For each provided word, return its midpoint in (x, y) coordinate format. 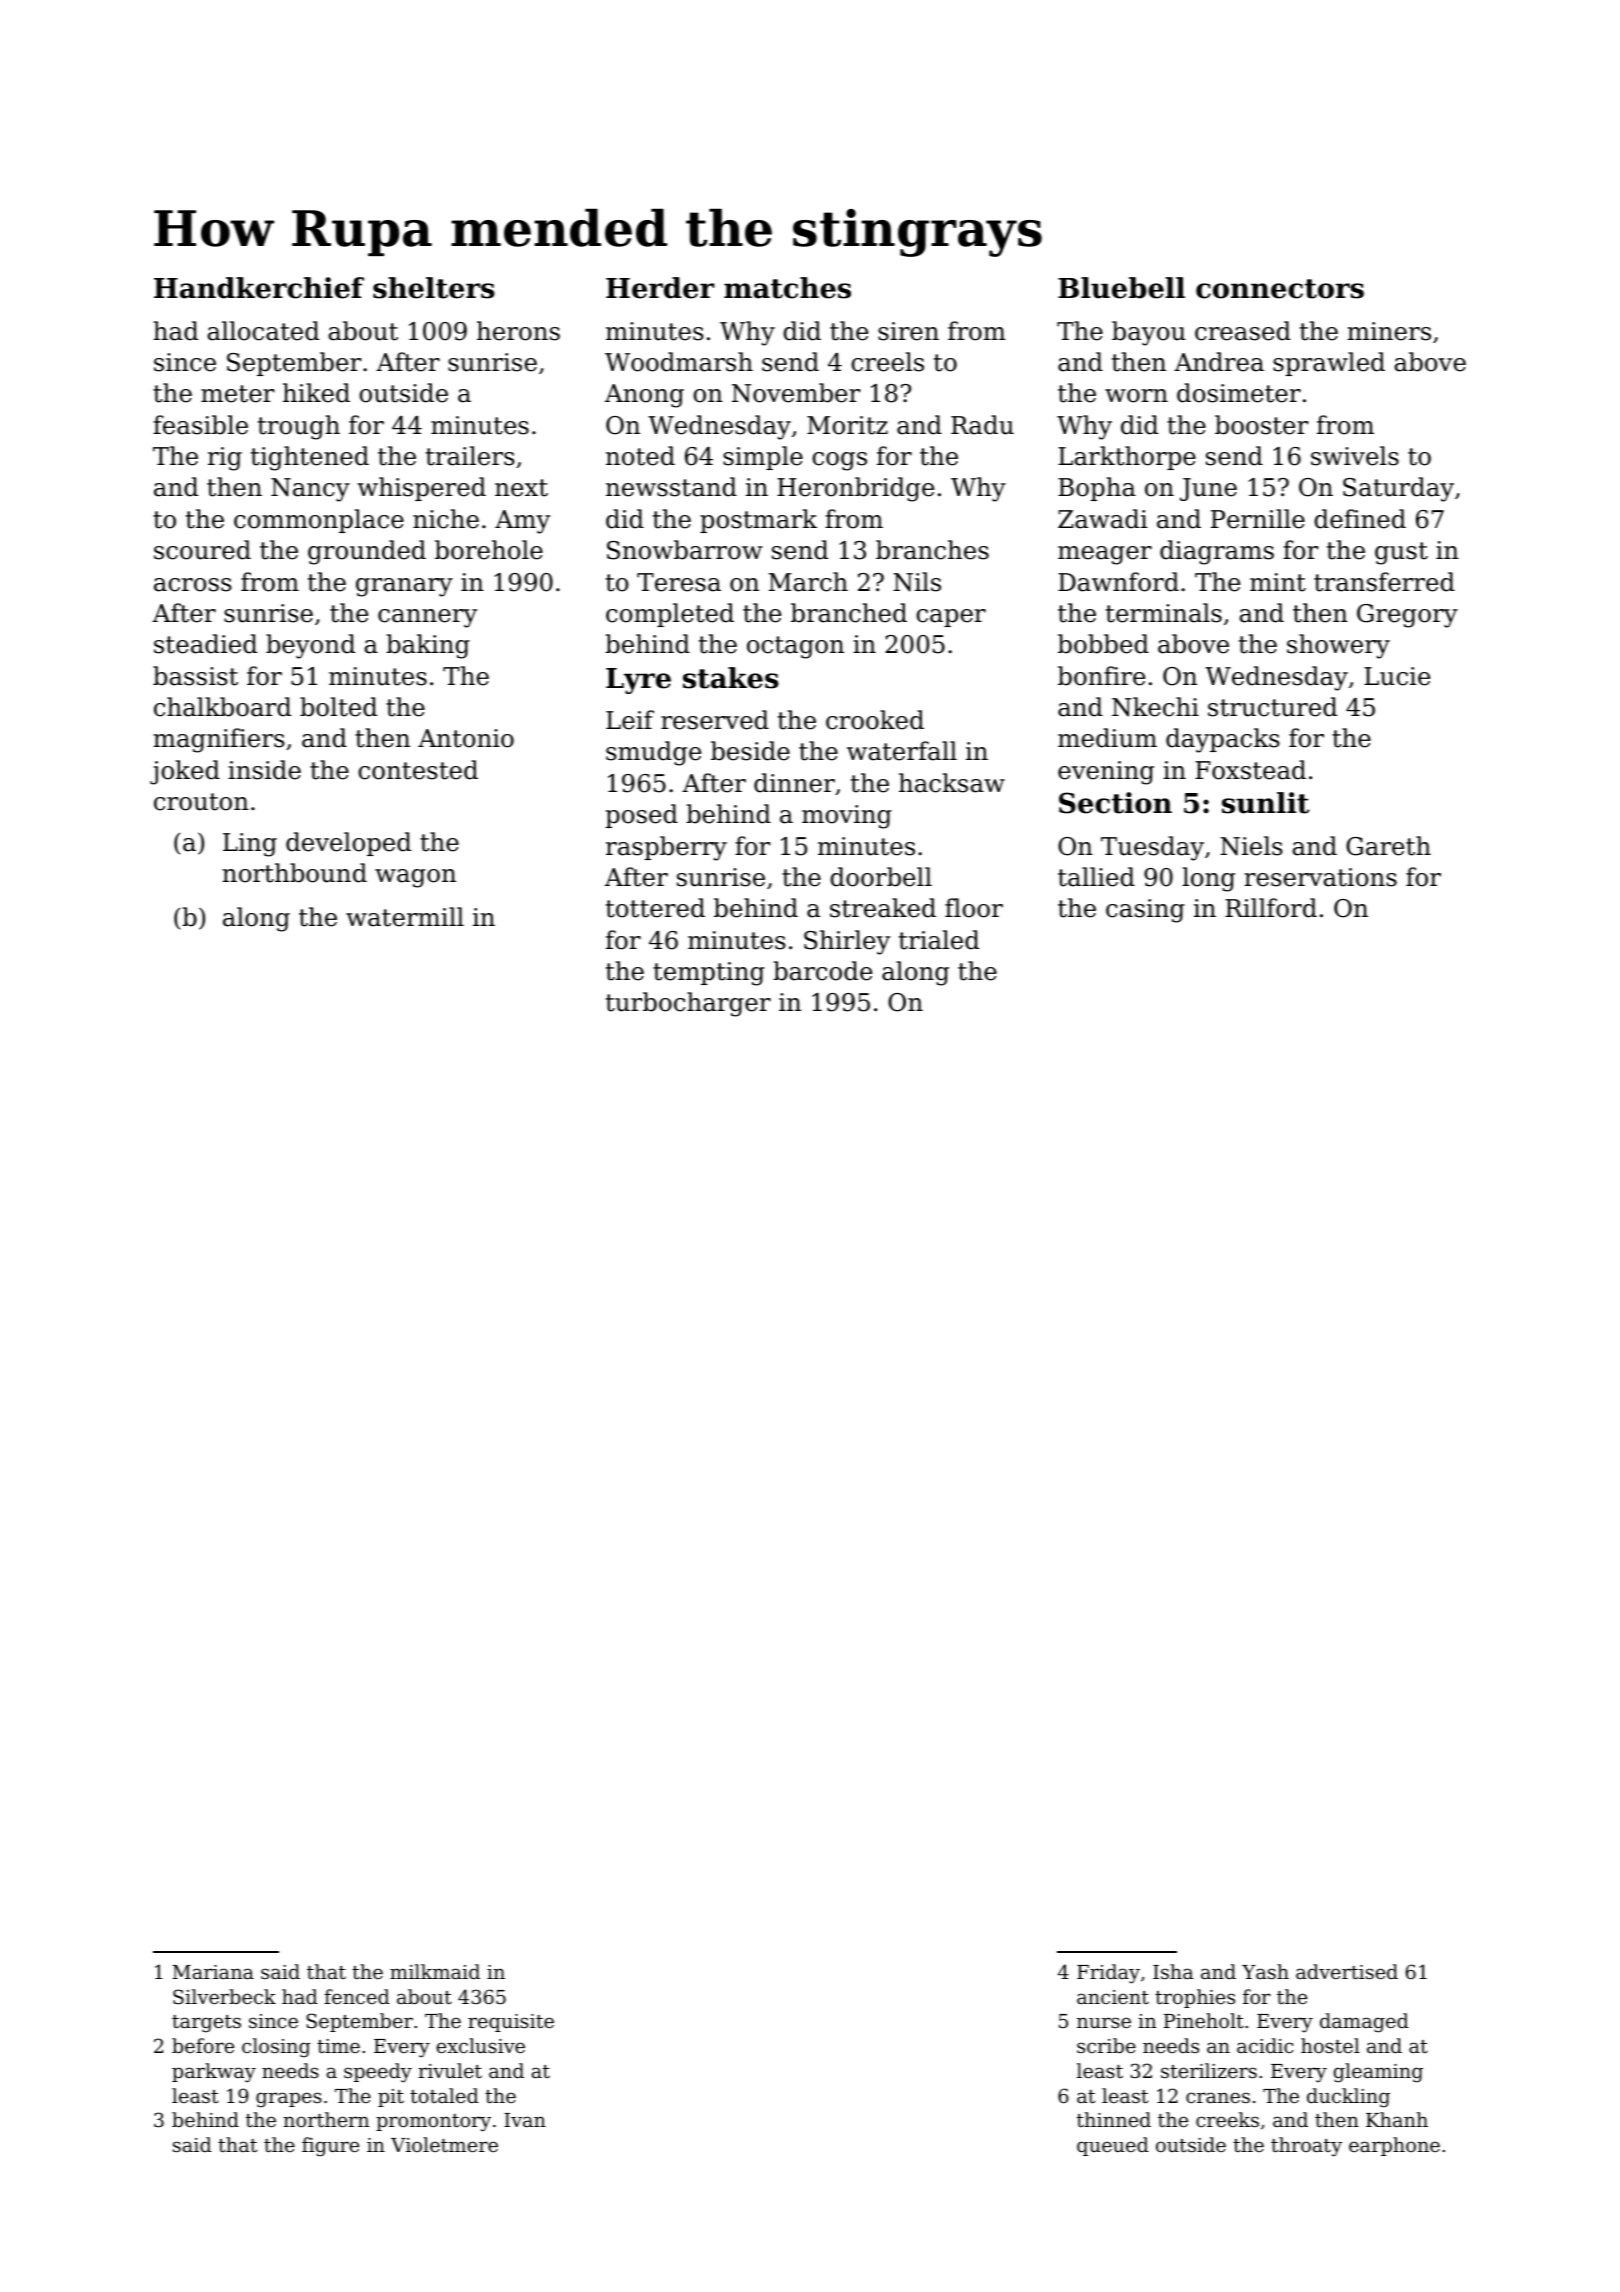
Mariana (213, 1972)
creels (887, 362)
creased (1243, 331)
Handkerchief (259, 288)
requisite (511, 2023)
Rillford (1271, 908)
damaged (1364, 2023)
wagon (415, 878)
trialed (939, 940)
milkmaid (435, 1971)
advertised (1347, 1971)
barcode (822, 971)
